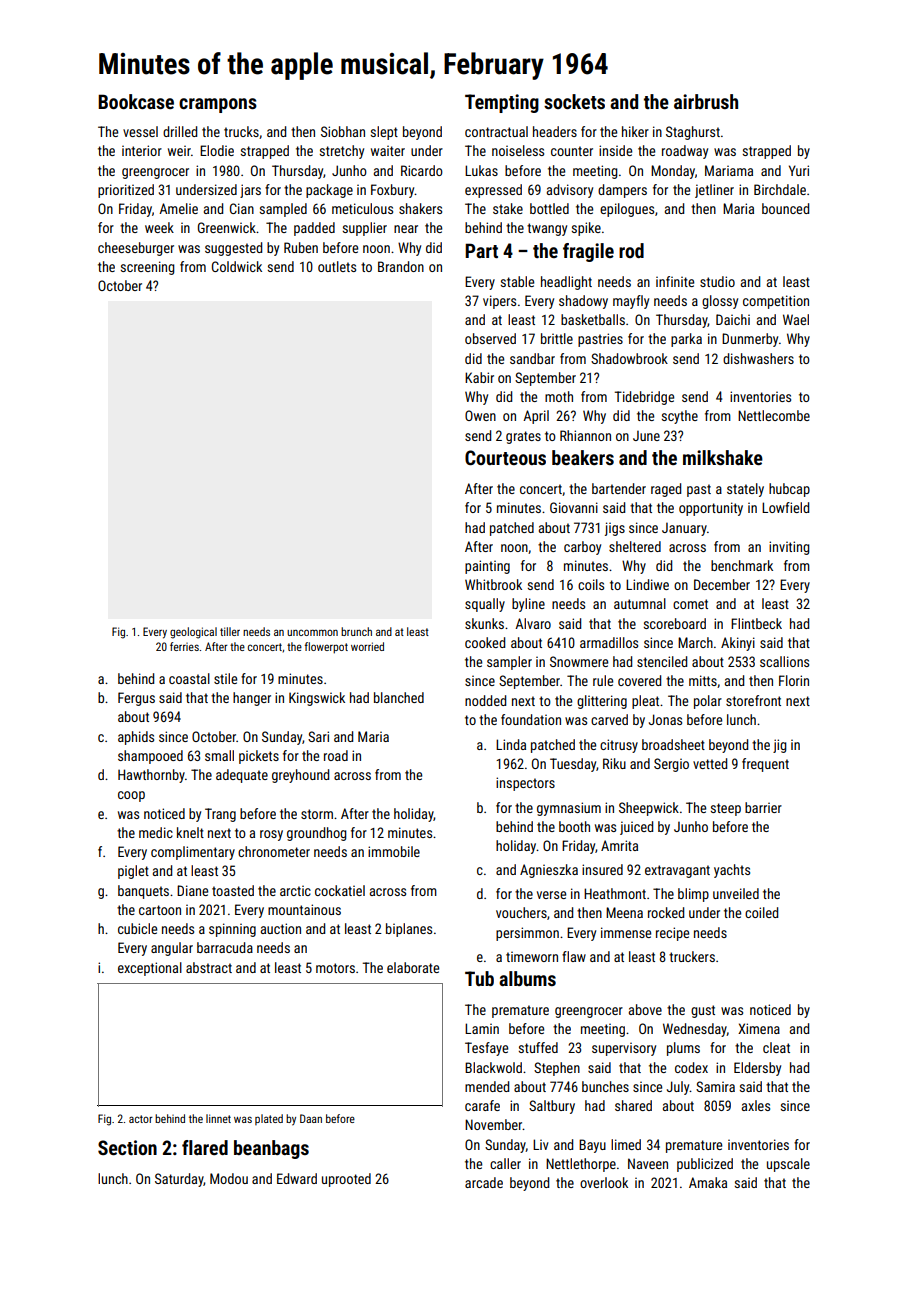  Describe the element at coordinates (635, 546) in the image. I see `sheltered` at that location.
